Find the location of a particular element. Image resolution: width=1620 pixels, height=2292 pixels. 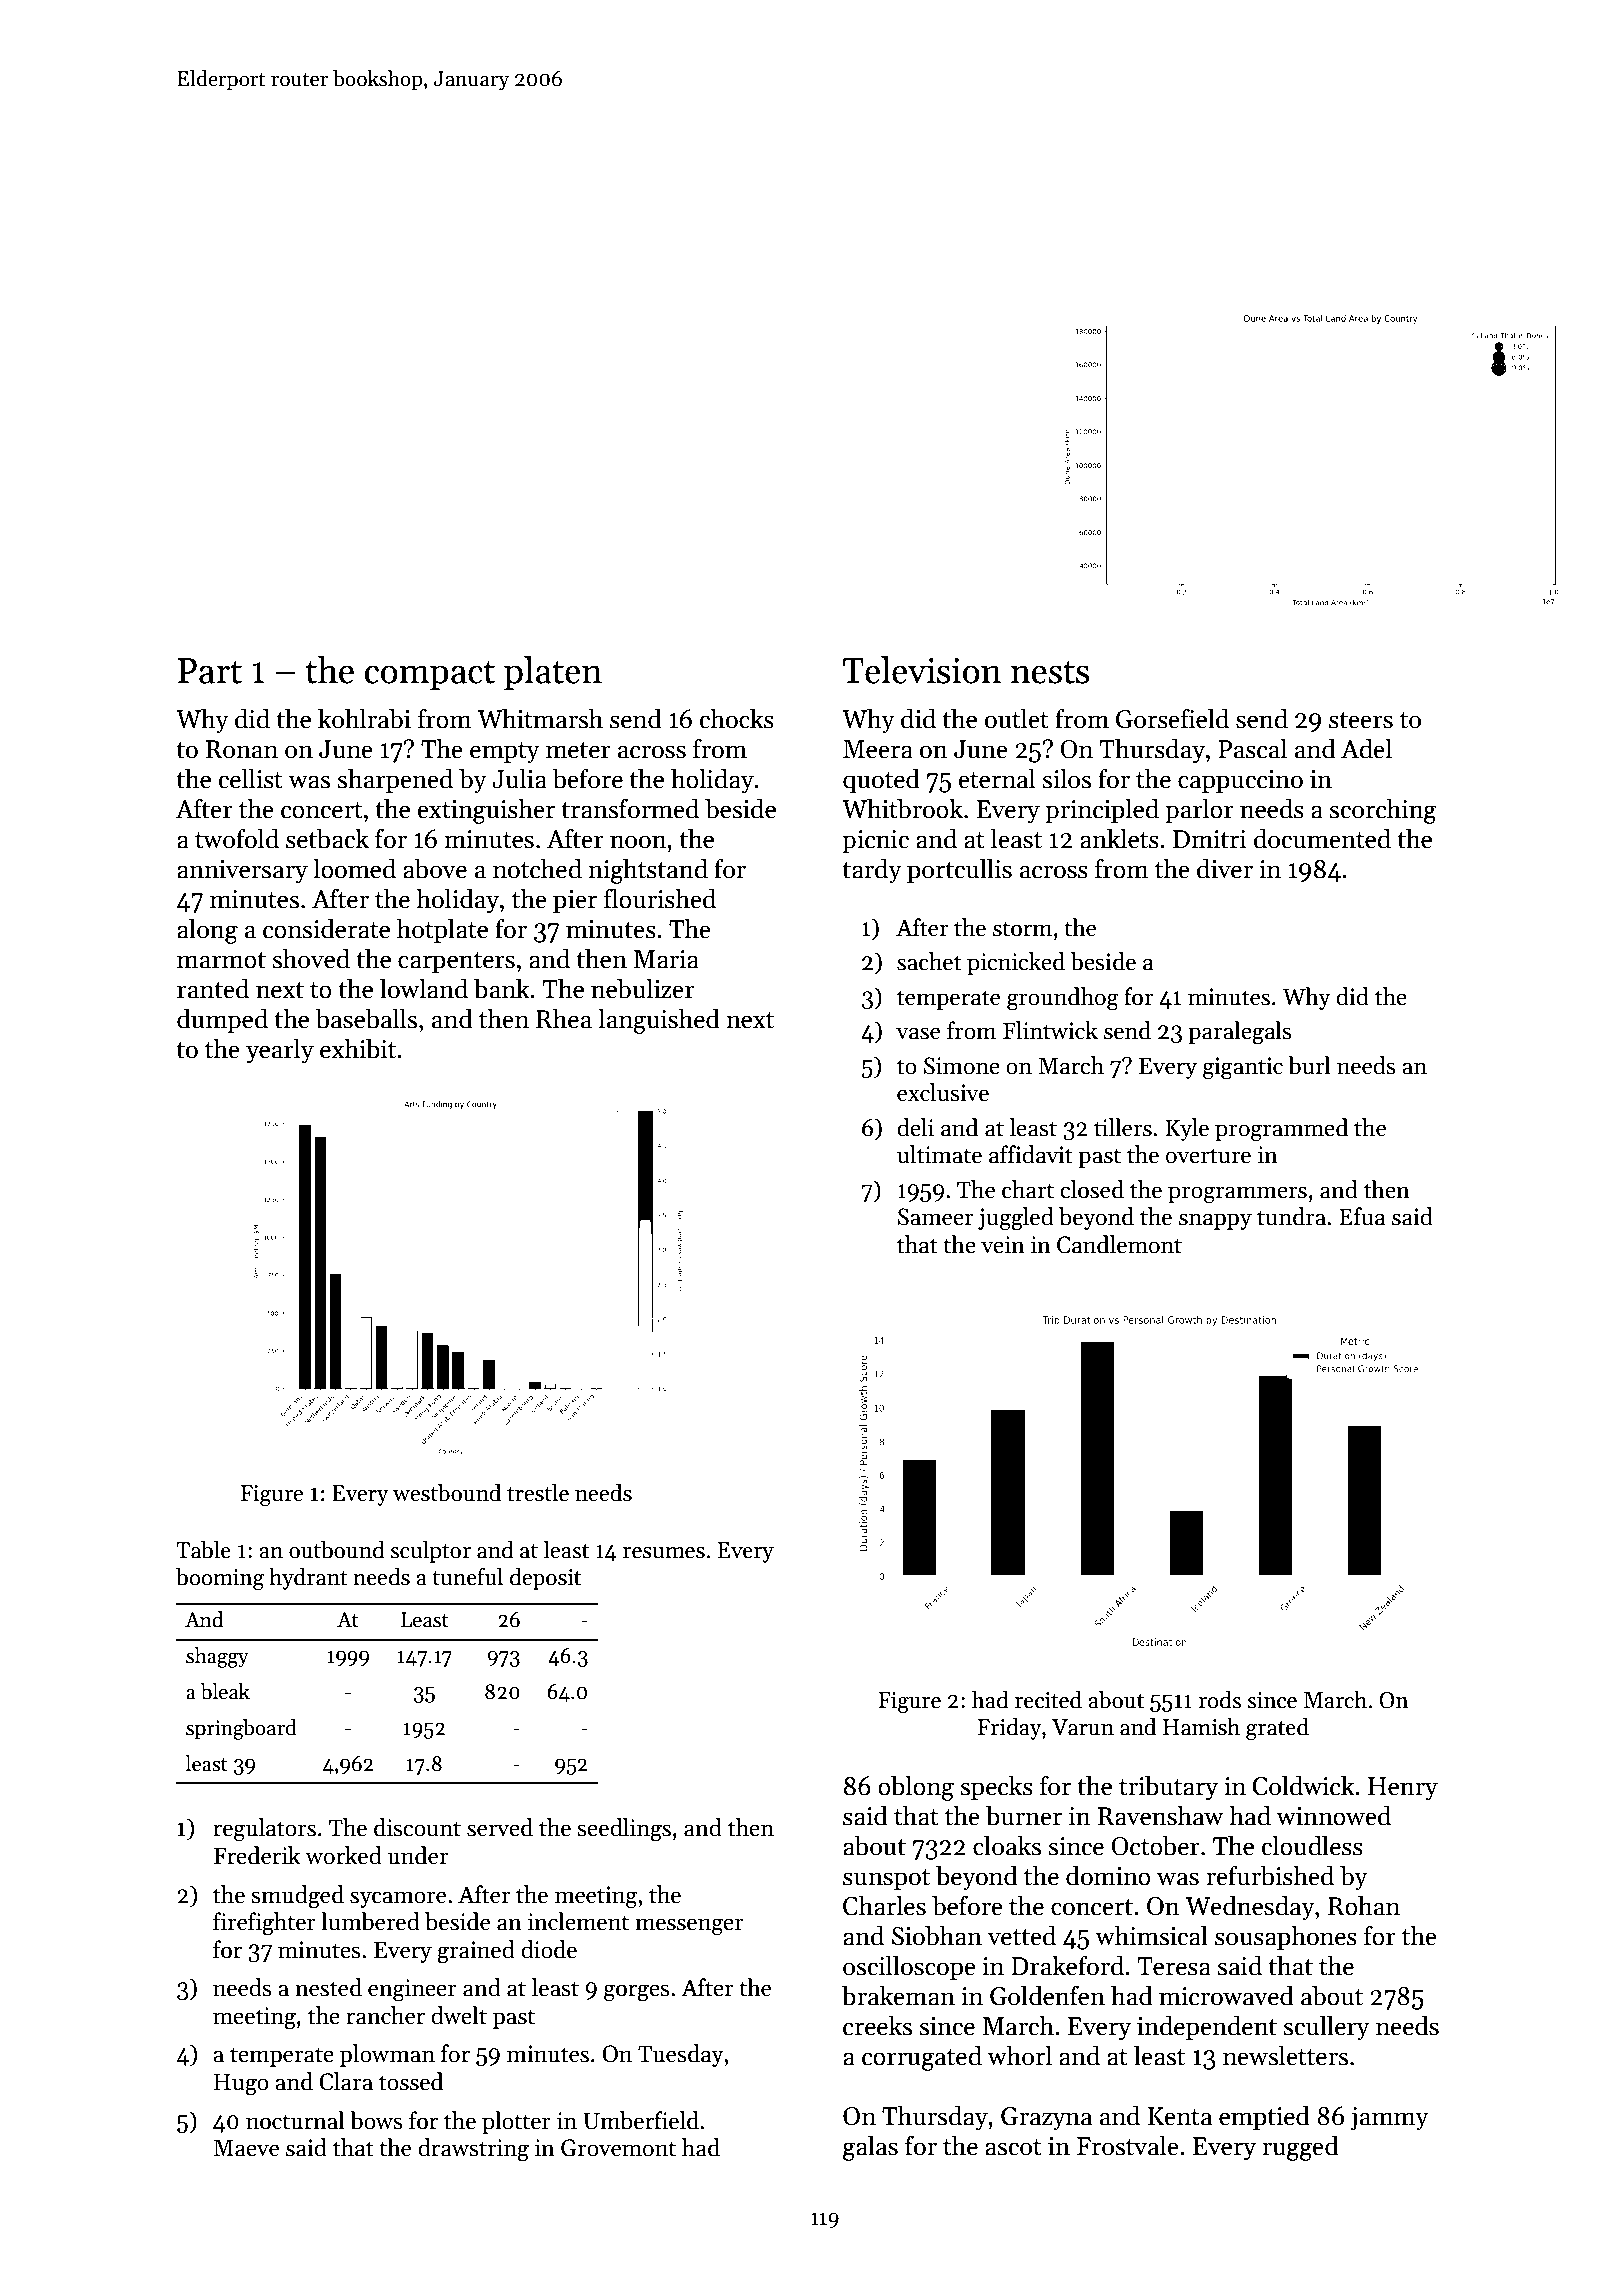

Candlemont is located at coordinates (1119, 1244).
